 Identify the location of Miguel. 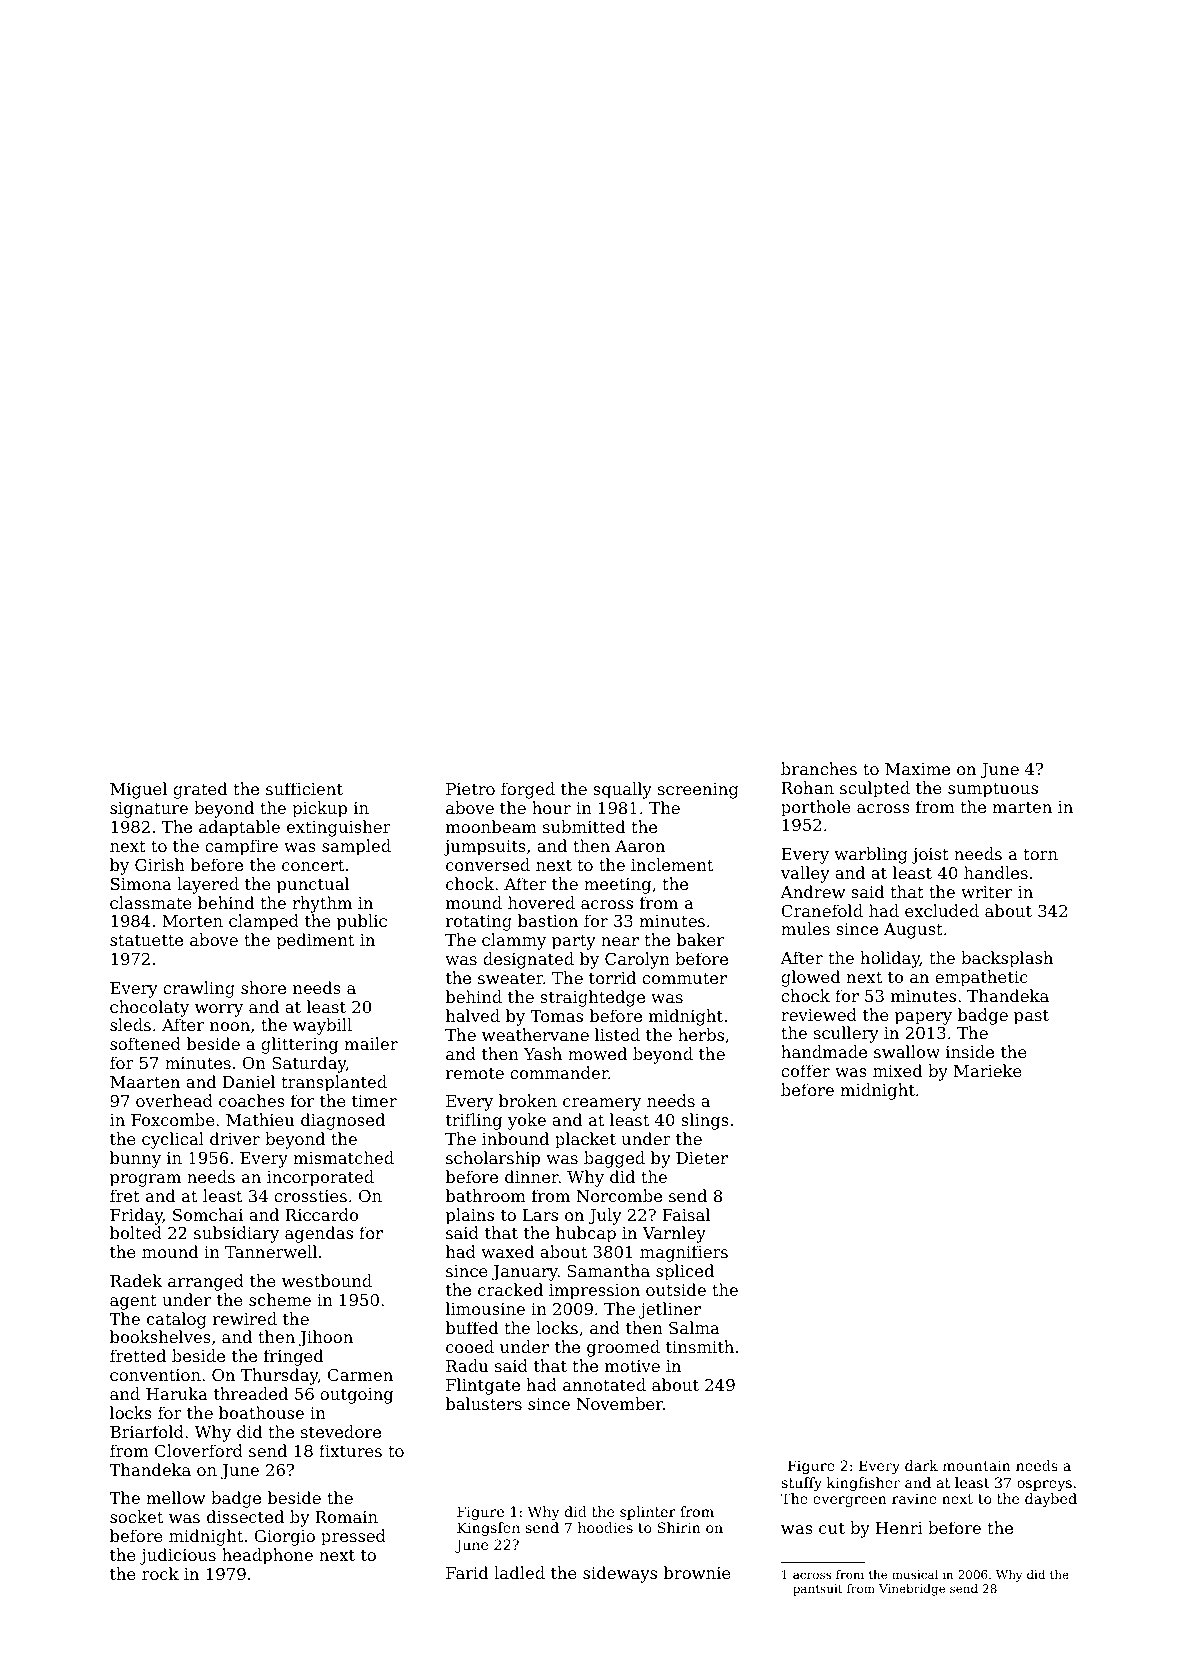
(138, 790).
